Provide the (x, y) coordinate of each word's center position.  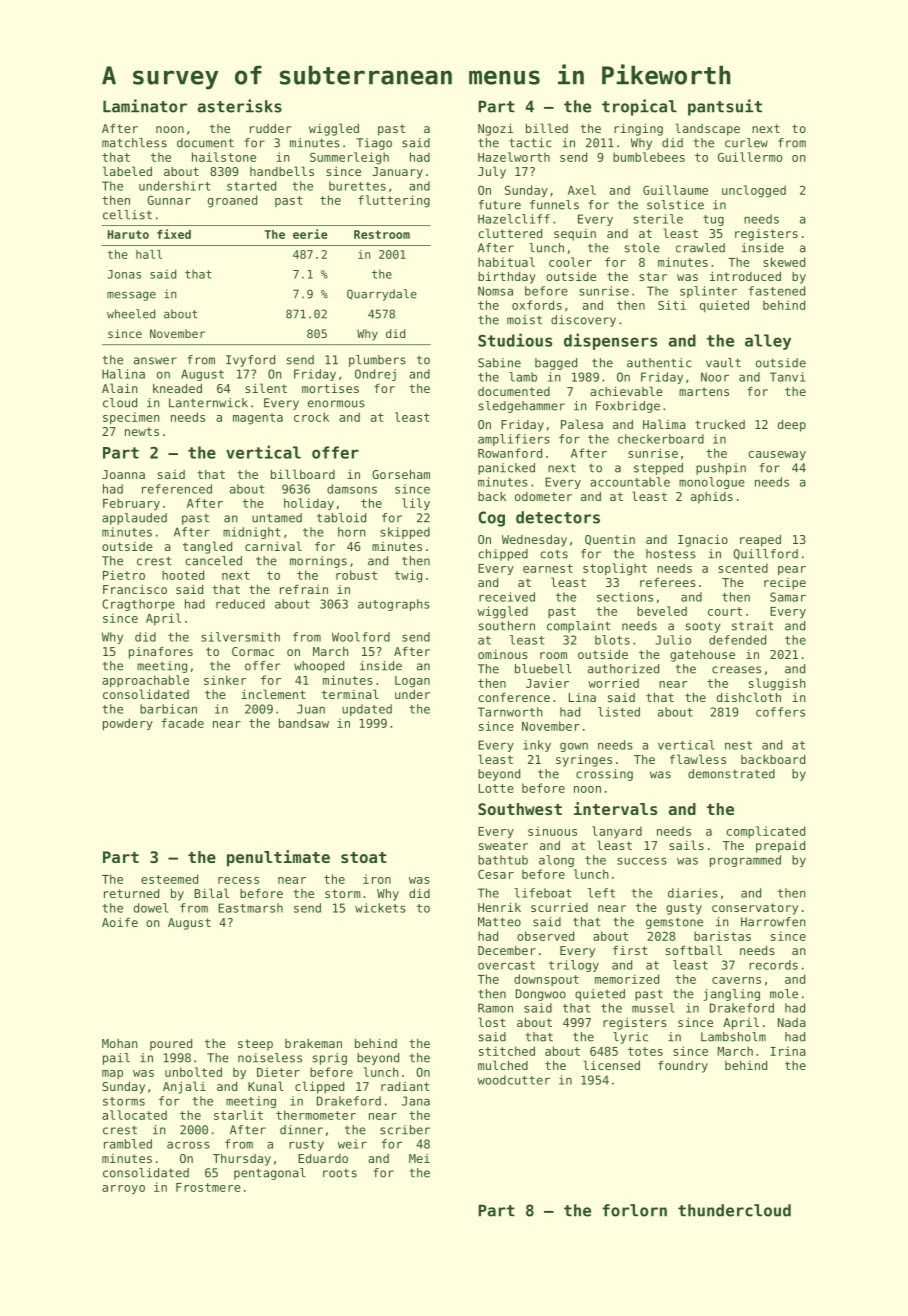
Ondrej (375, 375)
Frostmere (208, 1187)
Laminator (145, 106)
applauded (134, 519)
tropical (639, 107)
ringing (638, 129)
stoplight (615, 569)
